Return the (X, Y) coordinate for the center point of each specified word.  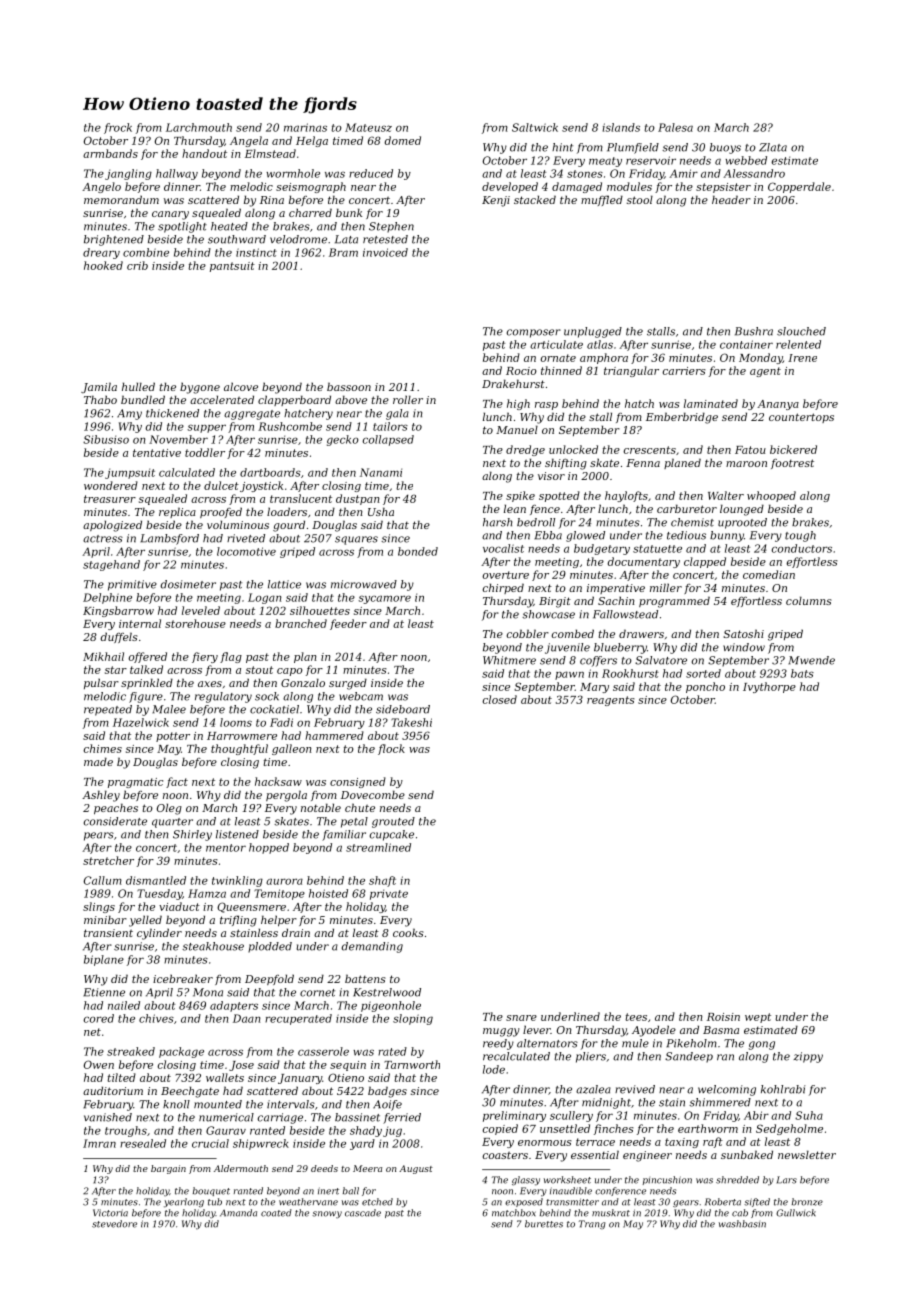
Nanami (381, 472)
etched (377, 1202)
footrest (792, 464)
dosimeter (188, 584)
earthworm (708, 1128)
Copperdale (799, 187)
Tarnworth (412, 1064)
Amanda (238, 1213)
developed (510, 187)
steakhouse (213, 946)
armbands (110, 153)
